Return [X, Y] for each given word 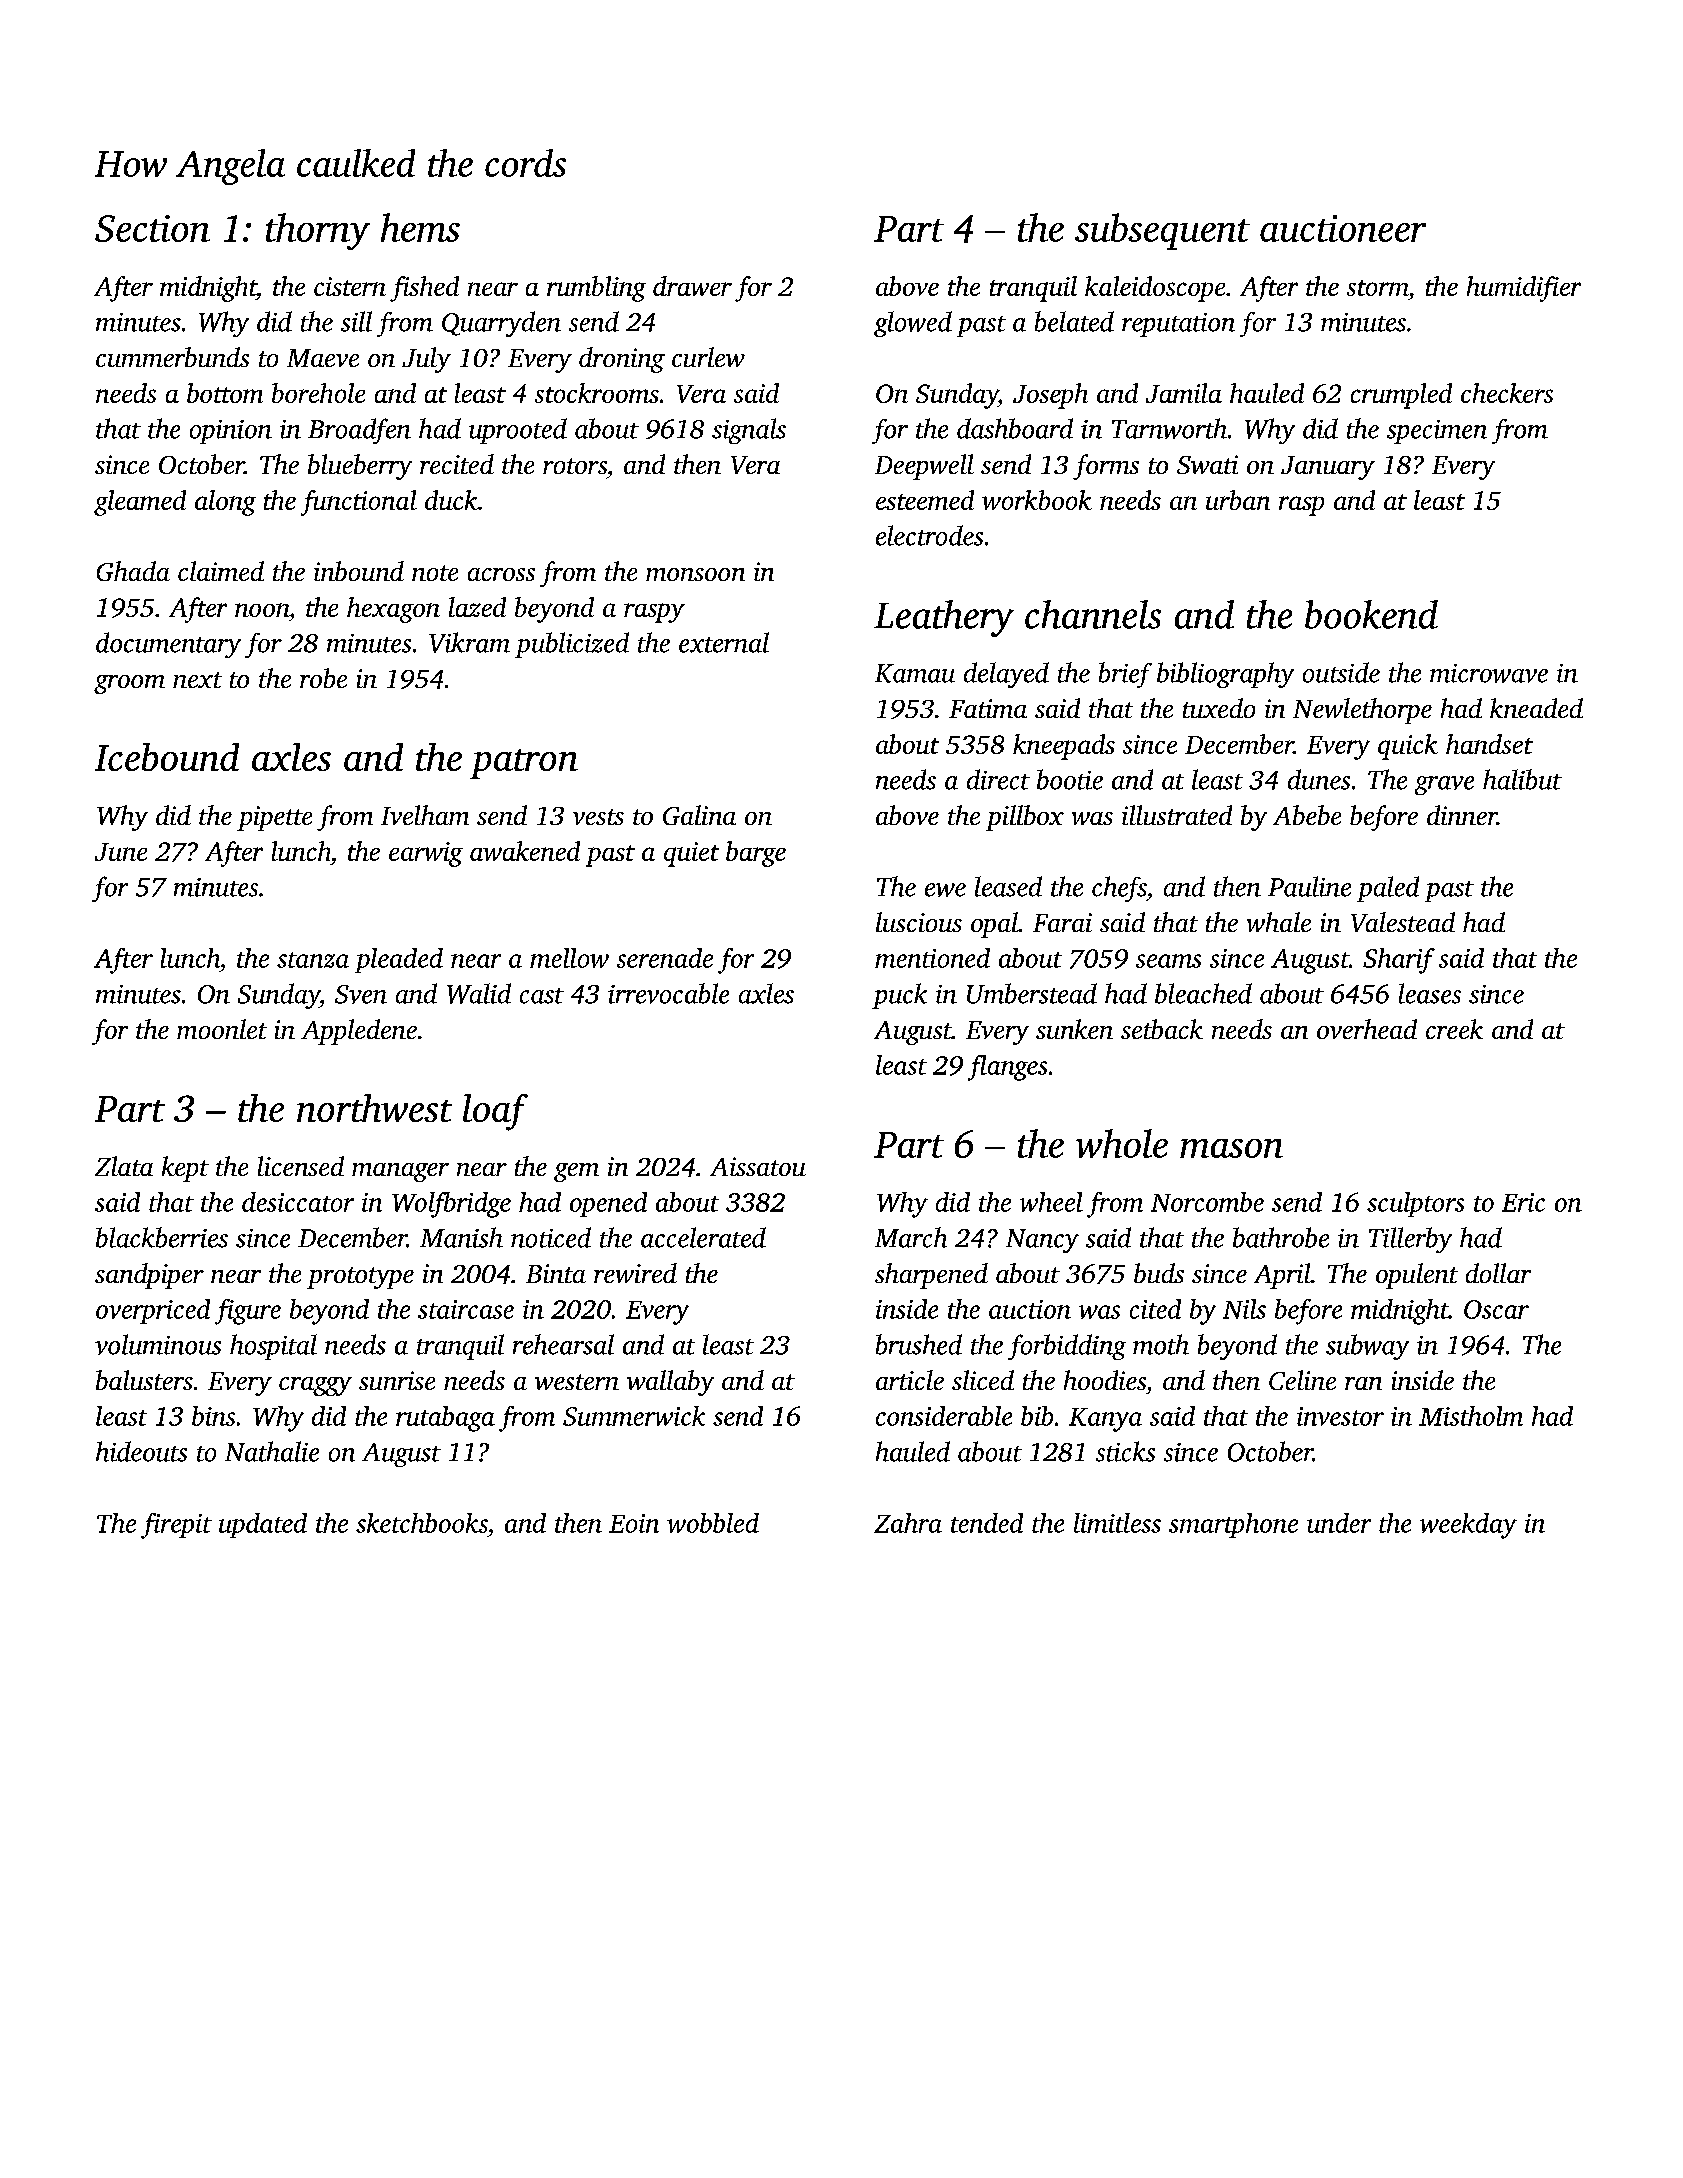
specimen [1437, 432]
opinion [231, 432]
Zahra [908, 1523]
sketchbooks [422, 1523]
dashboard [1015, 428]
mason [1231, 1148]
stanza [313, 960]
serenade [665, 958]
